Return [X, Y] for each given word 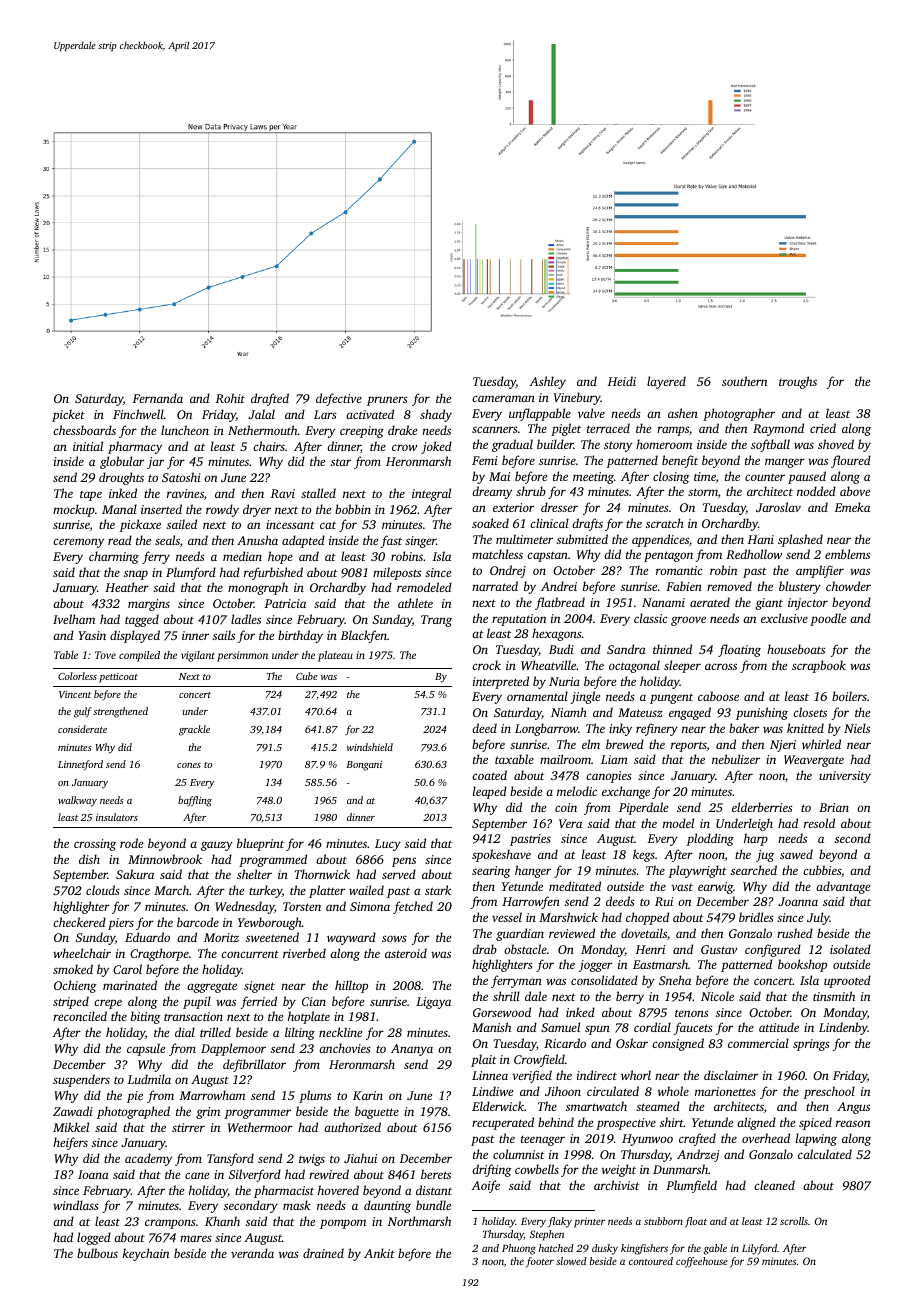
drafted [270, 399]
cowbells [537, 1169]
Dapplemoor [233, 1049]
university [845, 777]
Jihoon [563, 1091]
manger [785, 463]
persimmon [242, 656]
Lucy [388, 845]
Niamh [569, 712]
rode [131, 843]
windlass [76, 1205]
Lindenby [843, 1028]
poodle [828, 619]
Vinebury [577, 398]
